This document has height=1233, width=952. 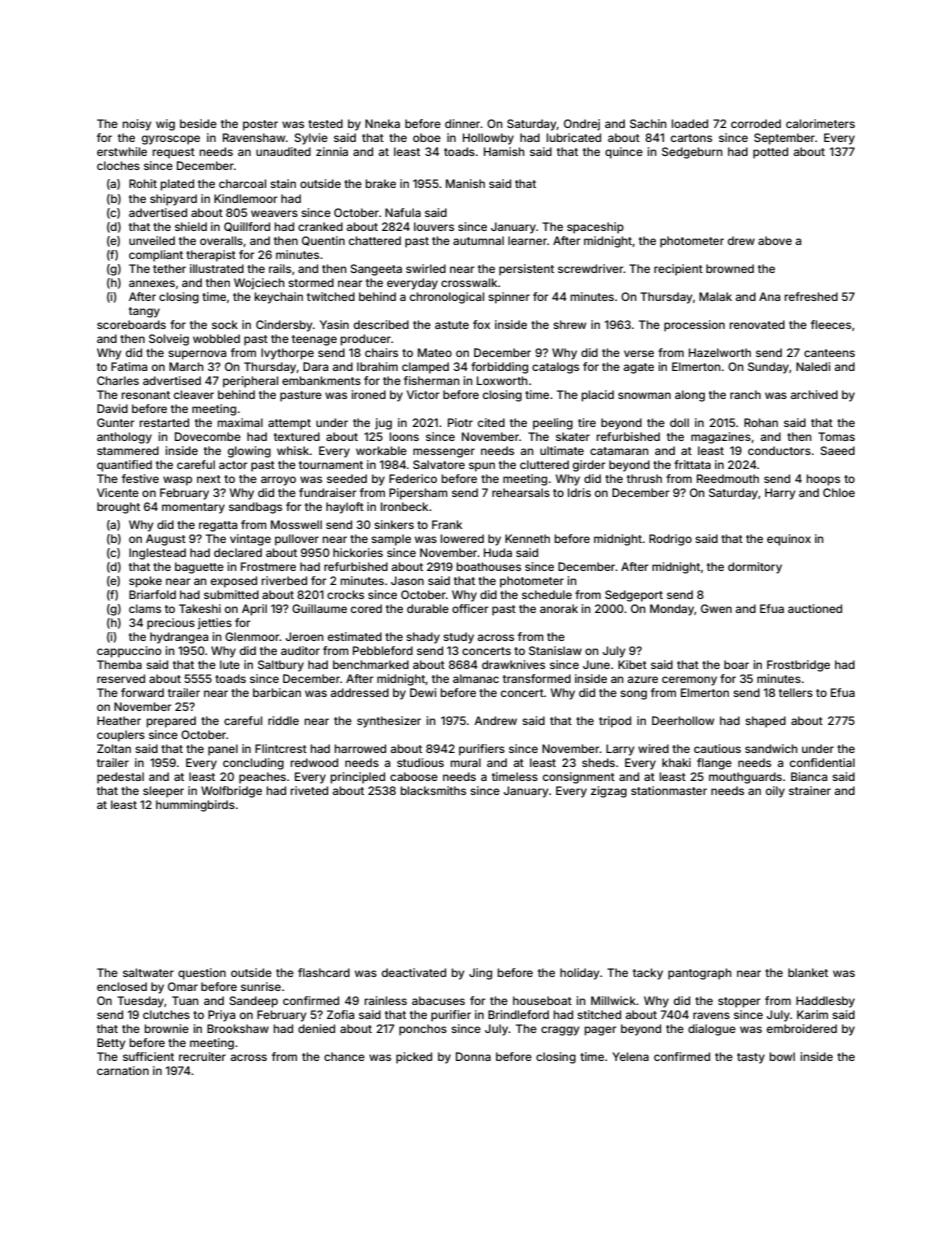 What do you see at coordinates (582, 125) in the document?
I see `Ondrej` at bounding box center [582, 125].
